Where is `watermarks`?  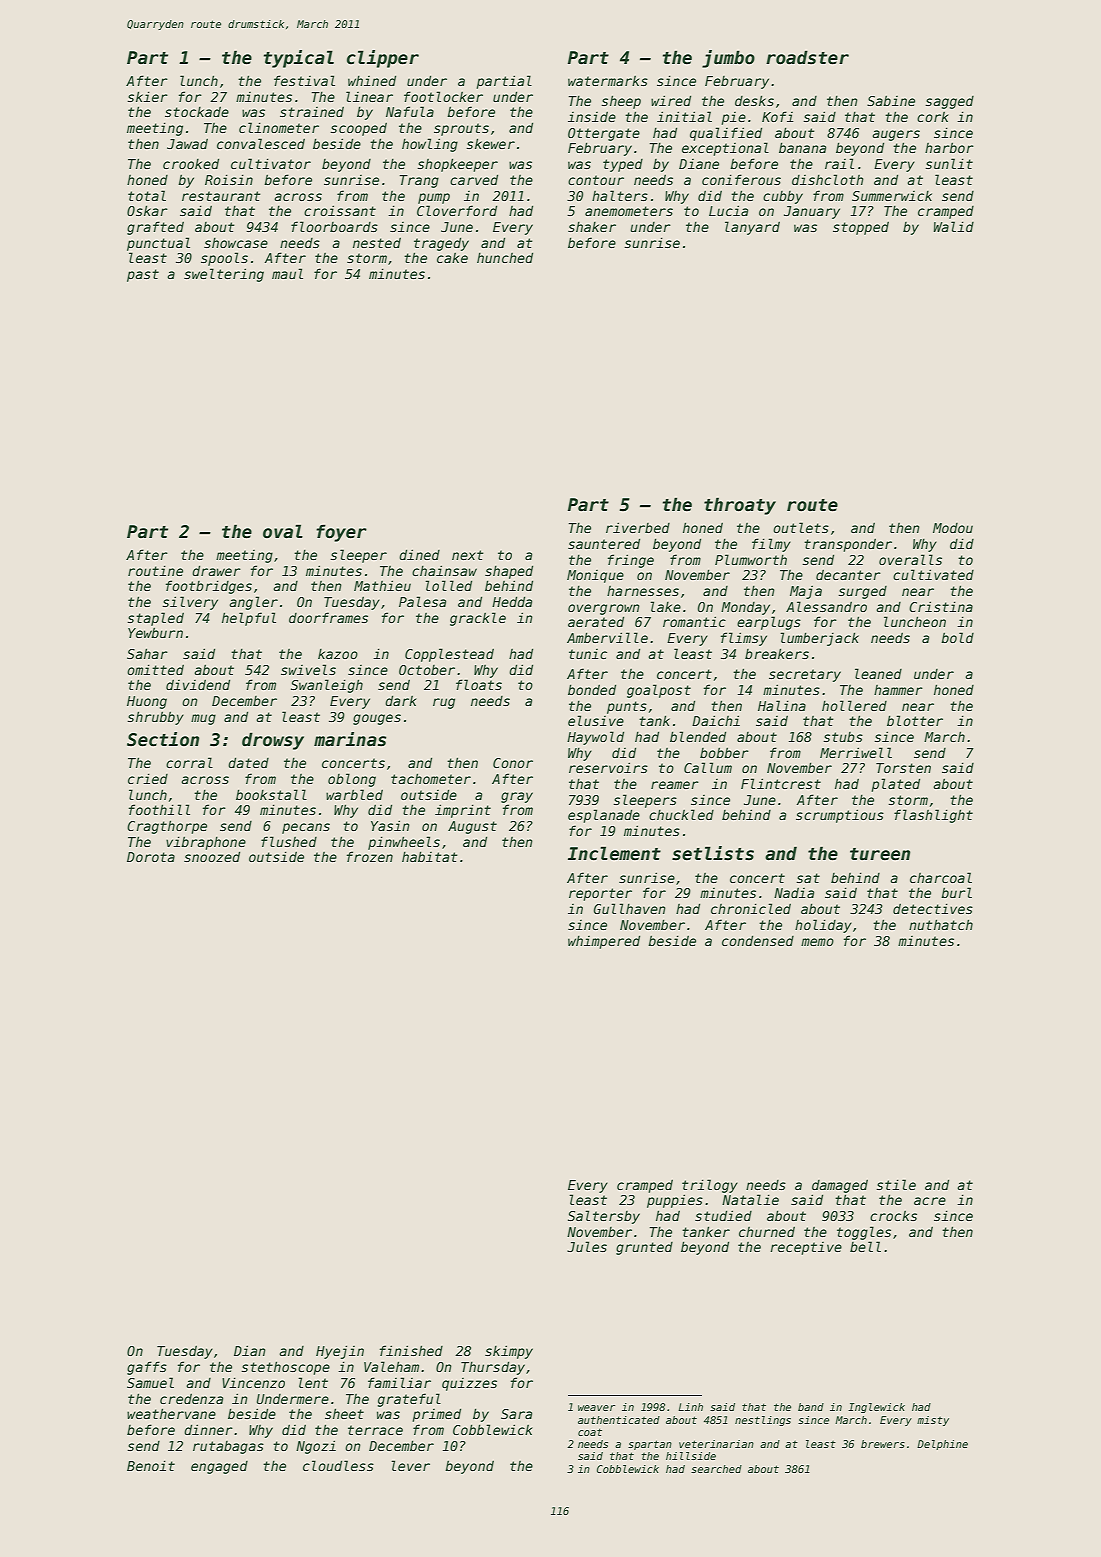 watermarks is located at coordinates (608, 81).
